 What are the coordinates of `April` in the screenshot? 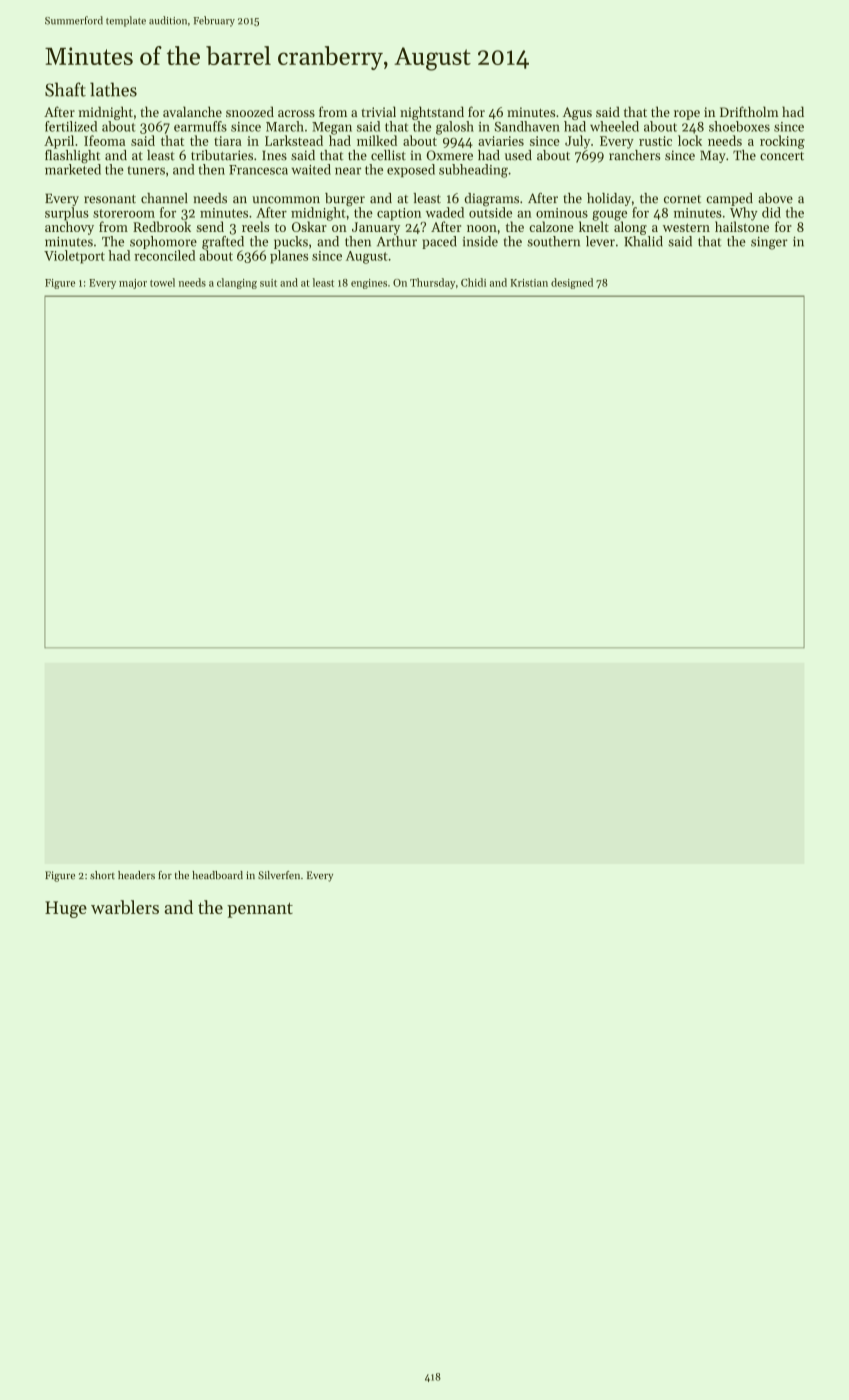 It's located at (59, 142).
